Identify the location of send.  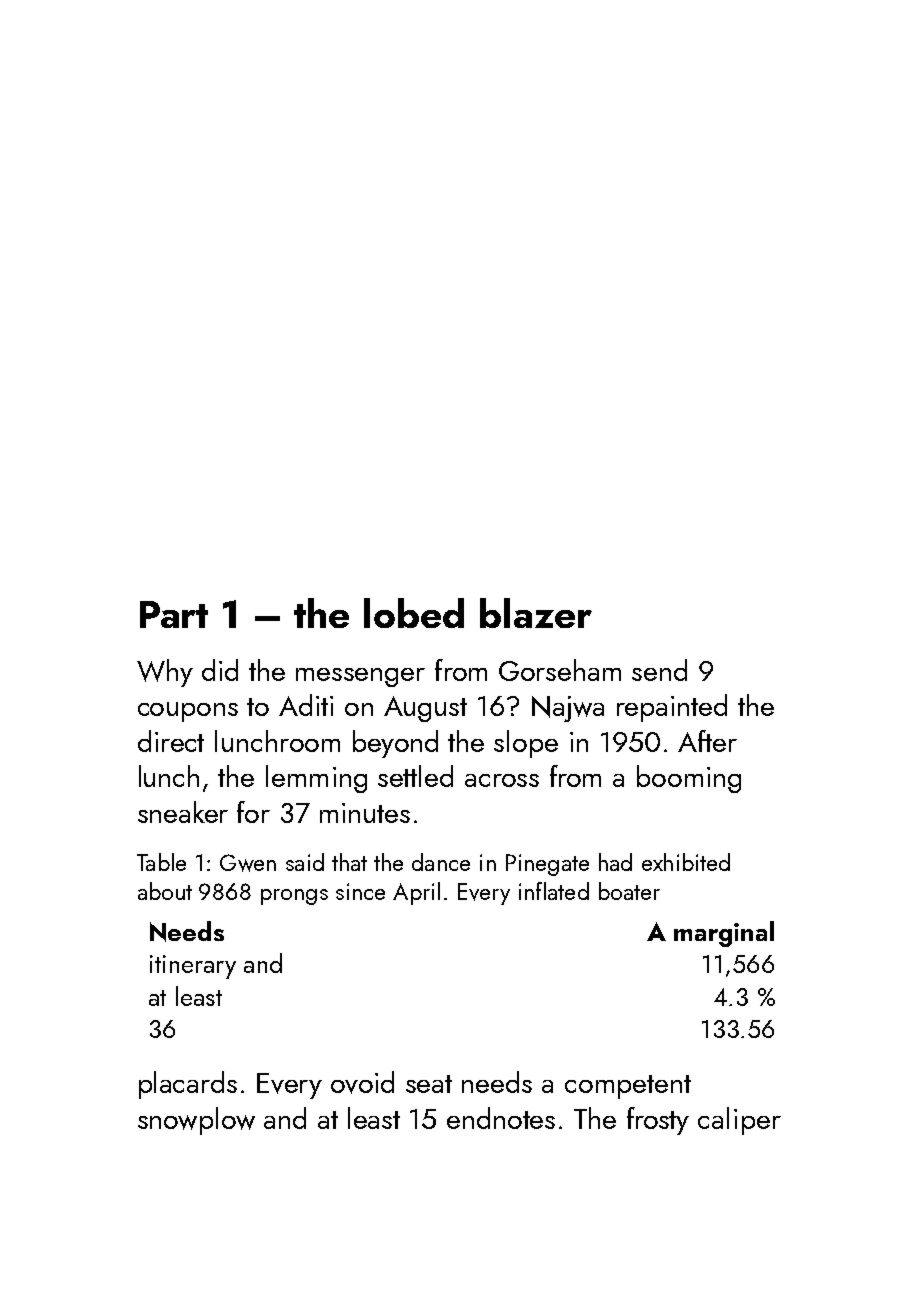
(659, 670).
